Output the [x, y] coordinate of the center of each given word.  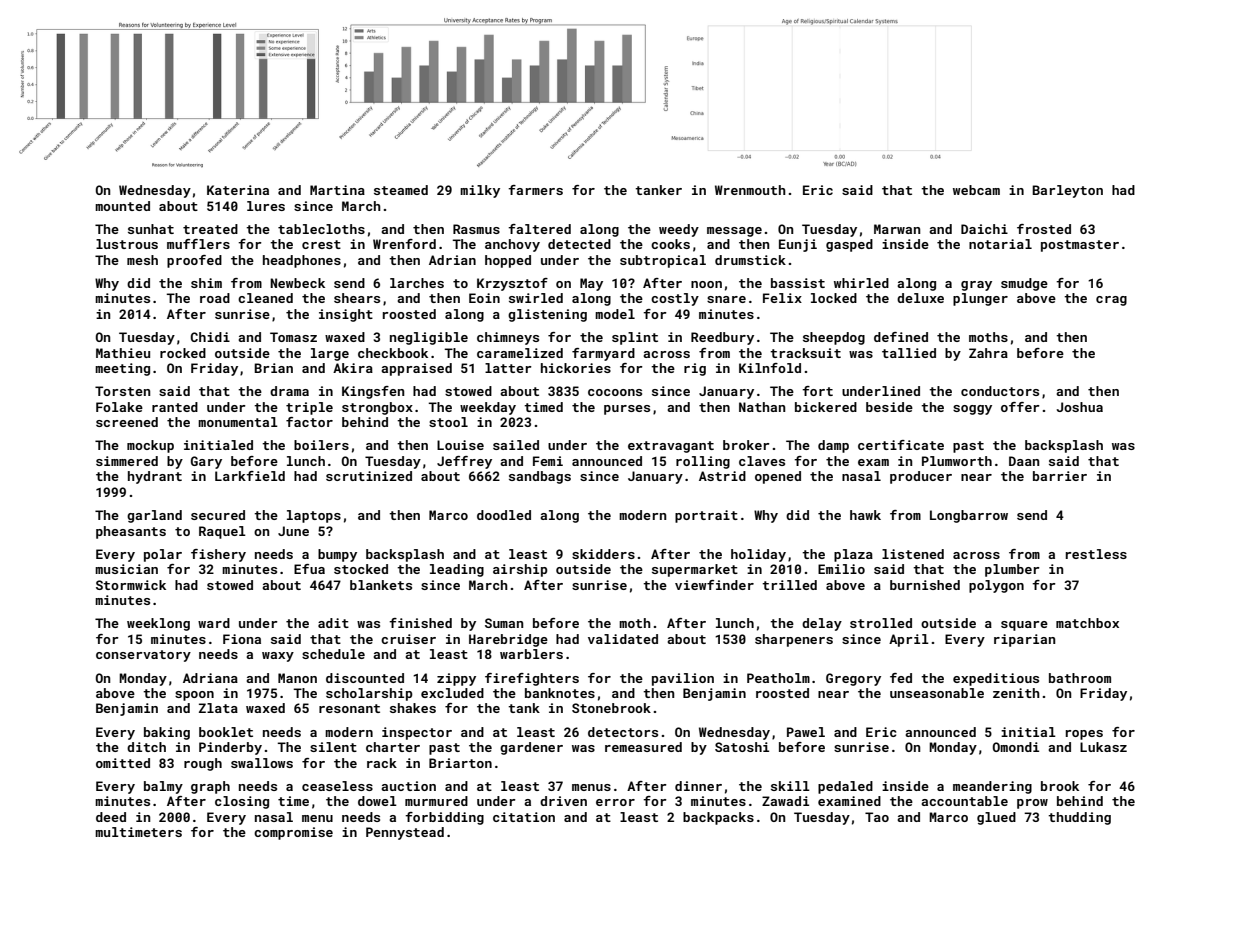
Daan [1024, 461]
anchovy [512, 245]
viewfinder [714, 585]
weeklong [158, 624]
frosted [1044, 229]
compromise [293, 833]
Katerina [238, 190]
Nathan [762, 407]
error [615, 802]
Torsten [122, 391]
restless [1096, 554]
